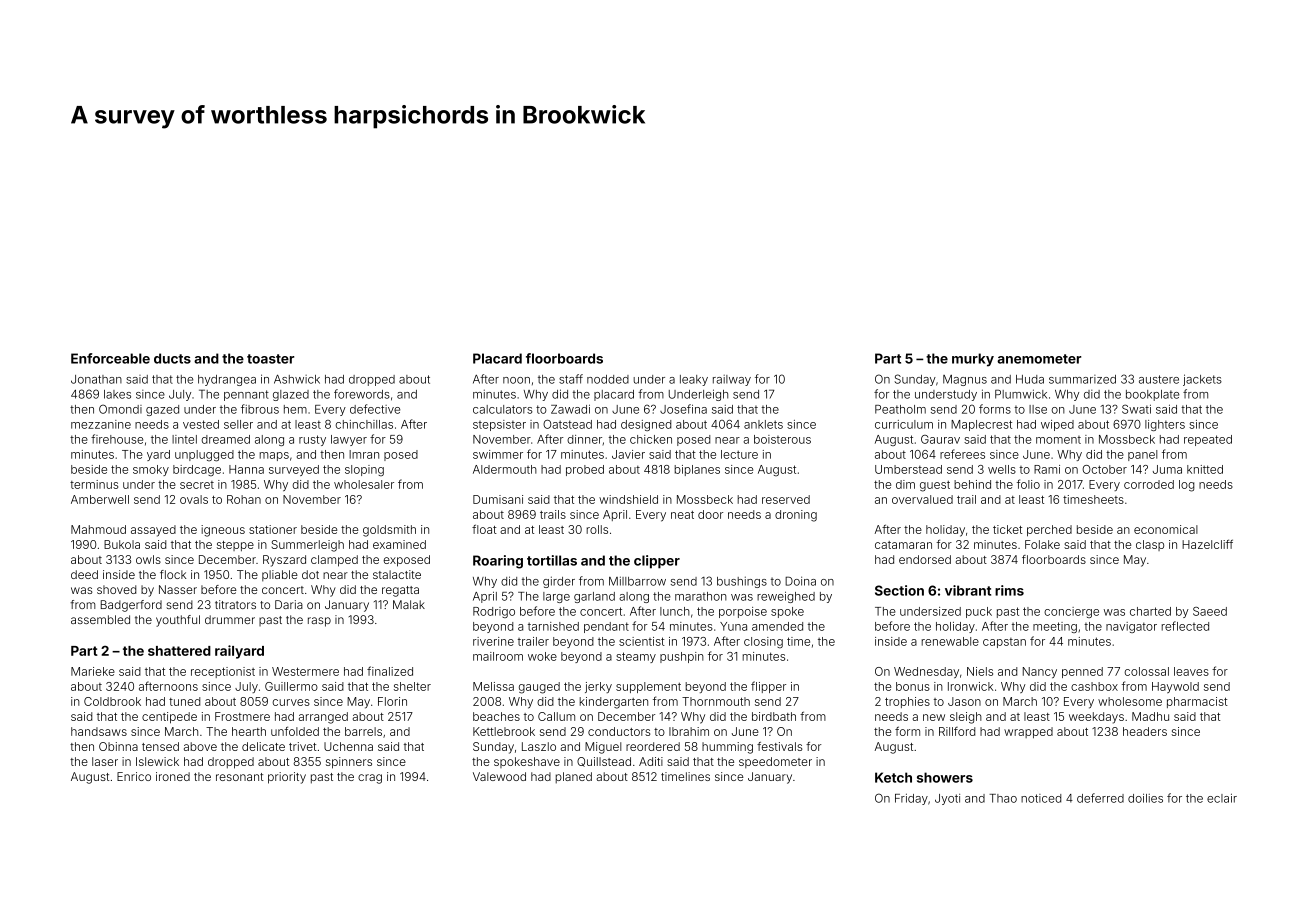  I want to click on anemometer, so click(1039, 359).
